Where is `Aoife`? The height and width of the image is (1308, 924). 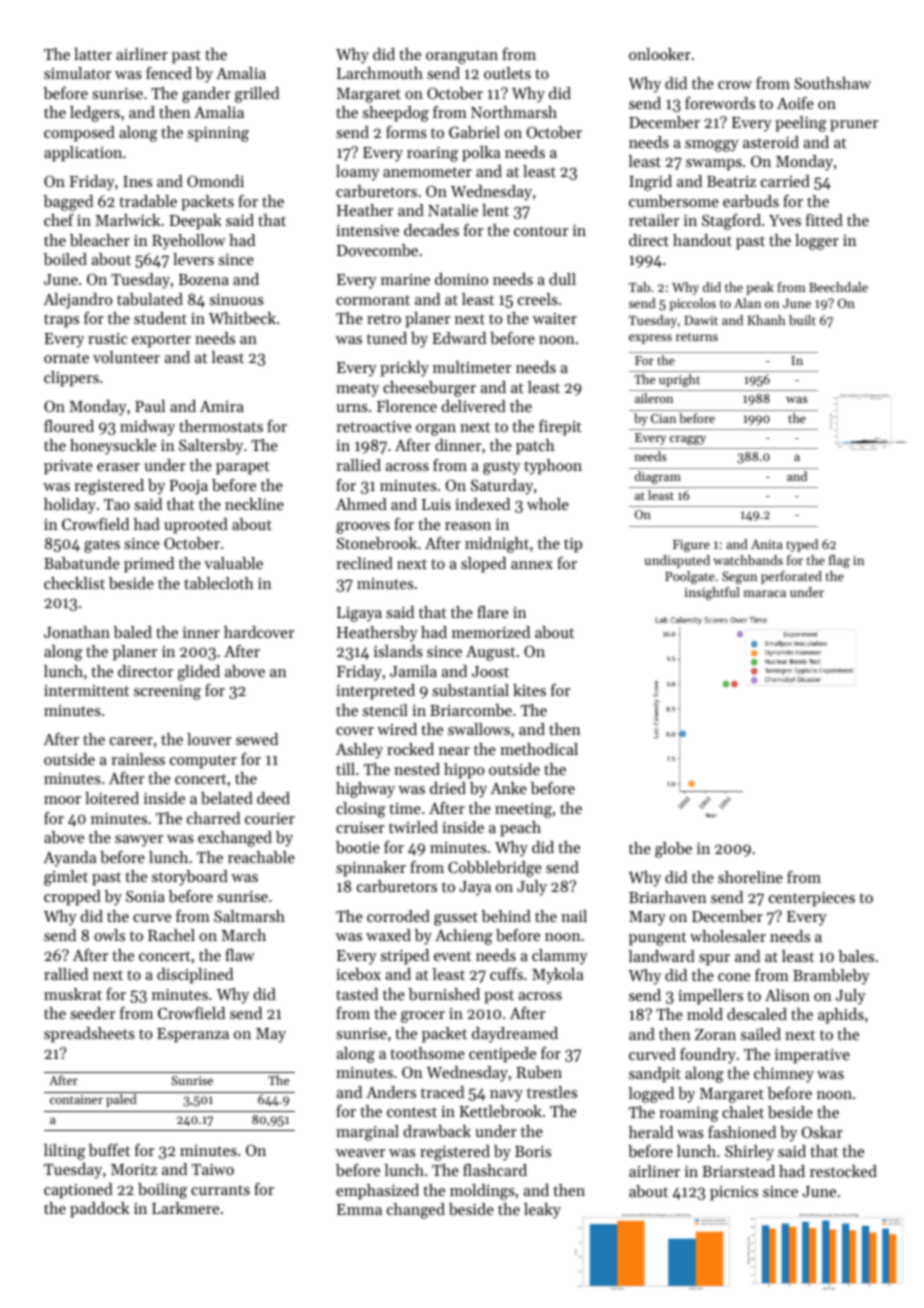 Aoife is located at coordinates (795, 103).
